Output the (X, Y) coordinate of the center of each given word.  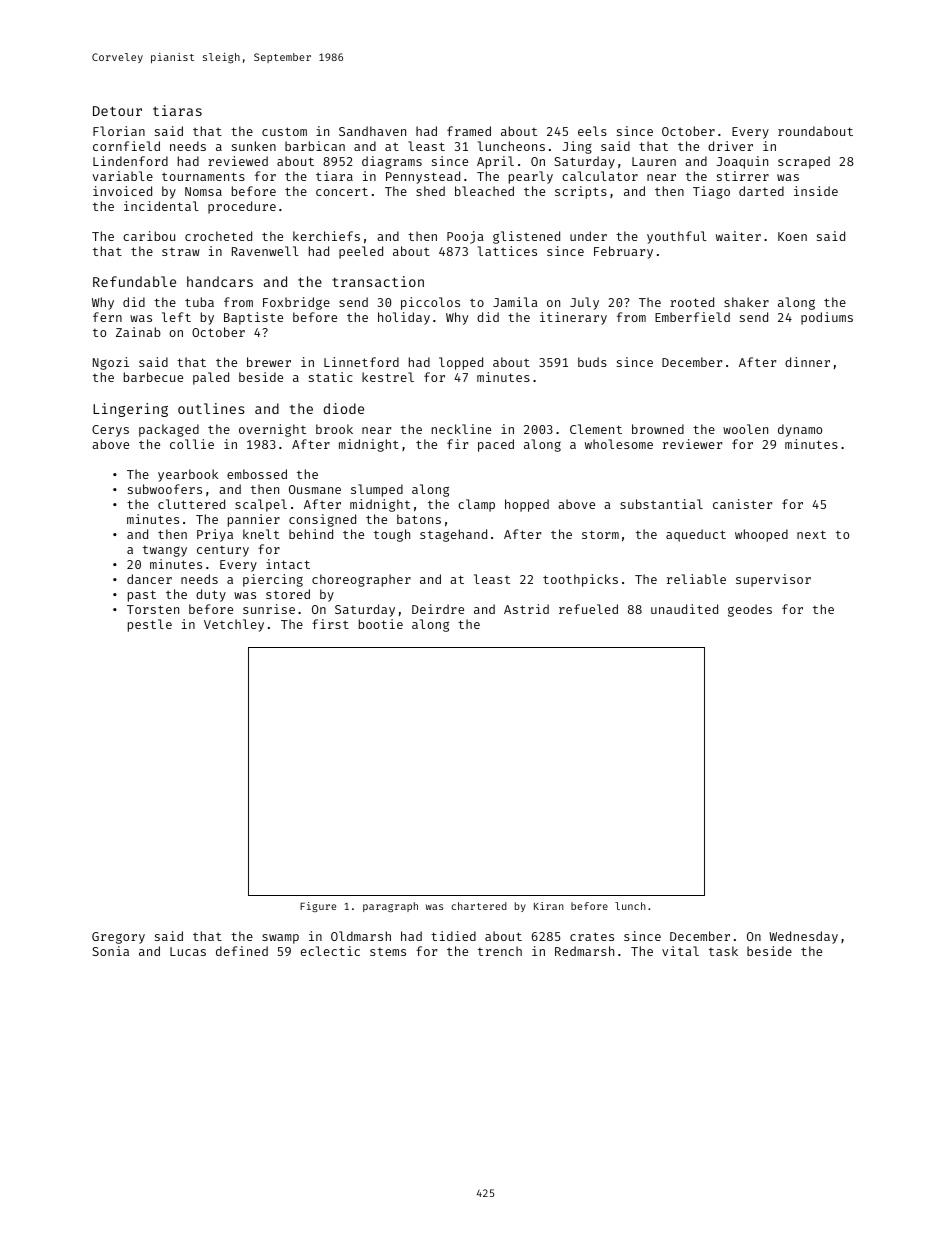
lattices (507, 251)
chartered (479, 906)
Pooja (465, 237)
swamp (280, 939)
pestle (150, 625)
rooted (692, 302)
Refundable (134, 281)
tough (392, 535)
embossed (257, 474)
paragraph (390, 907)
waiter (738, 236)
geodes (750, 610)
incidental (161, 206)
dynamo (800, 430)
